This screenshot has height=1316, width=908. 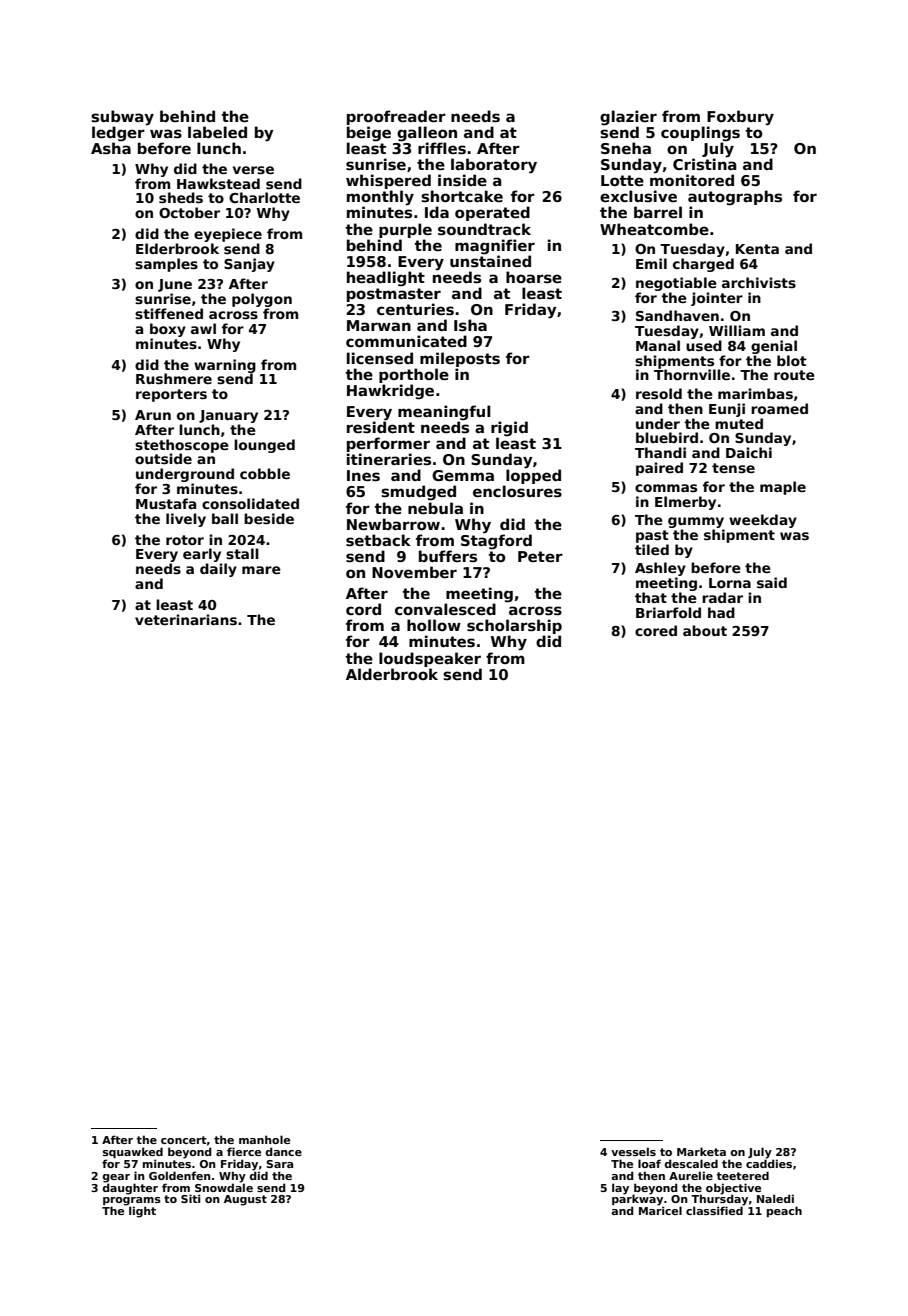 What do you see at coordinates (388, 181) in the screenshot?
I see `whispered` at bounding box center [388, 181].
